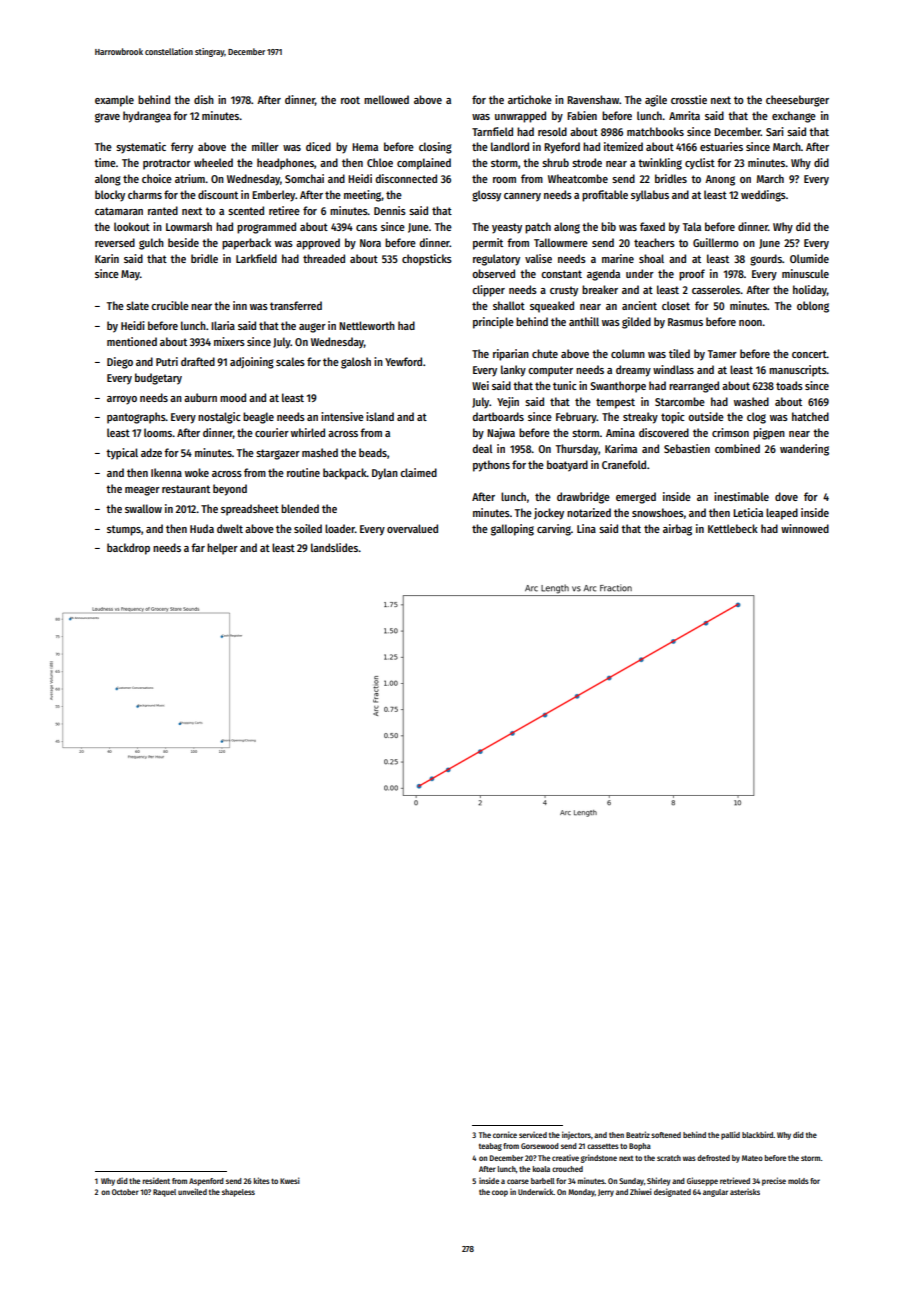  I want to click on coop, so click(500, 1193).
